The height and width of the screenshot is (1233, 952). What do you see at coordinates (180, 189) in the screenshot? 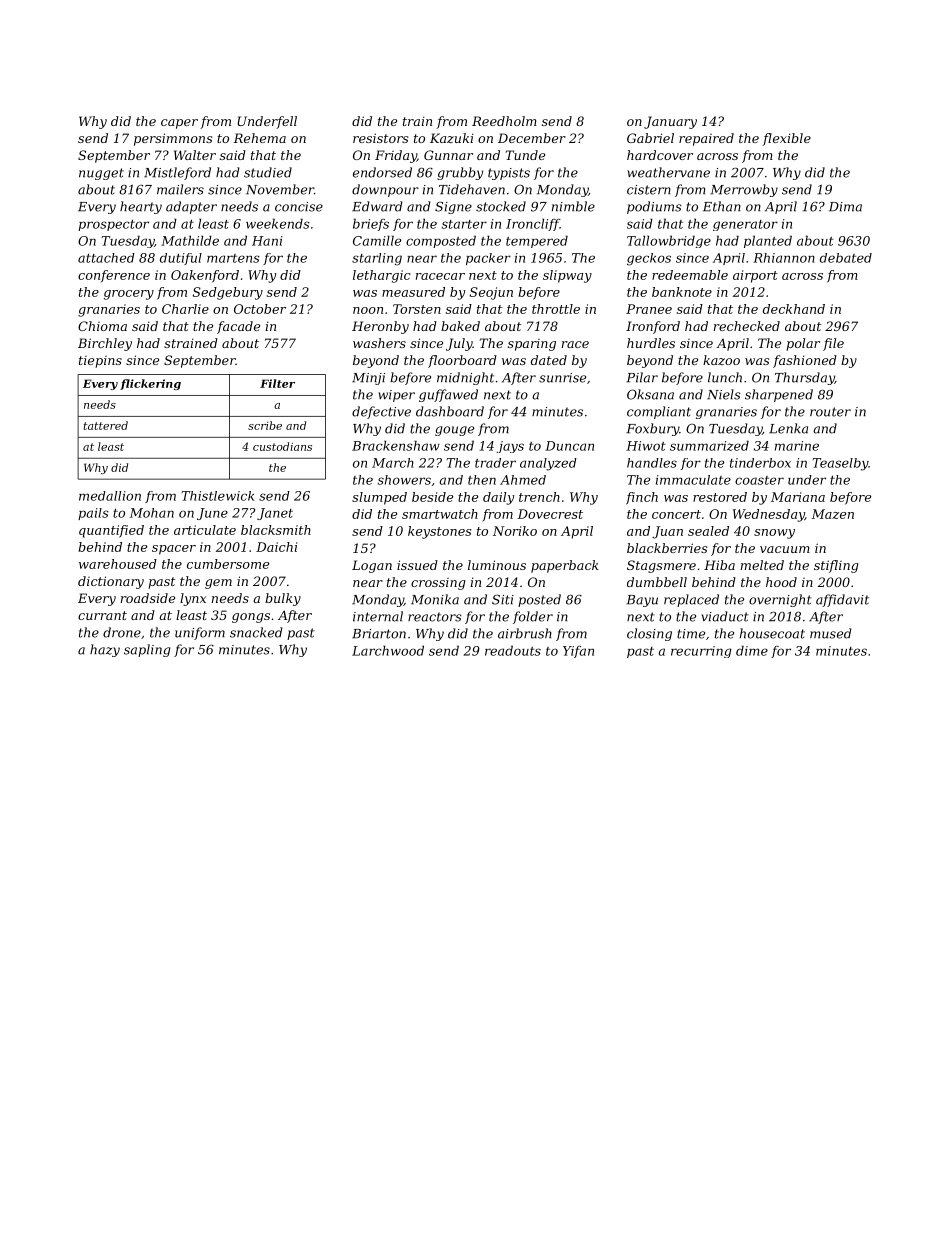
I see `mailers` at bounding box center [180, 189].
